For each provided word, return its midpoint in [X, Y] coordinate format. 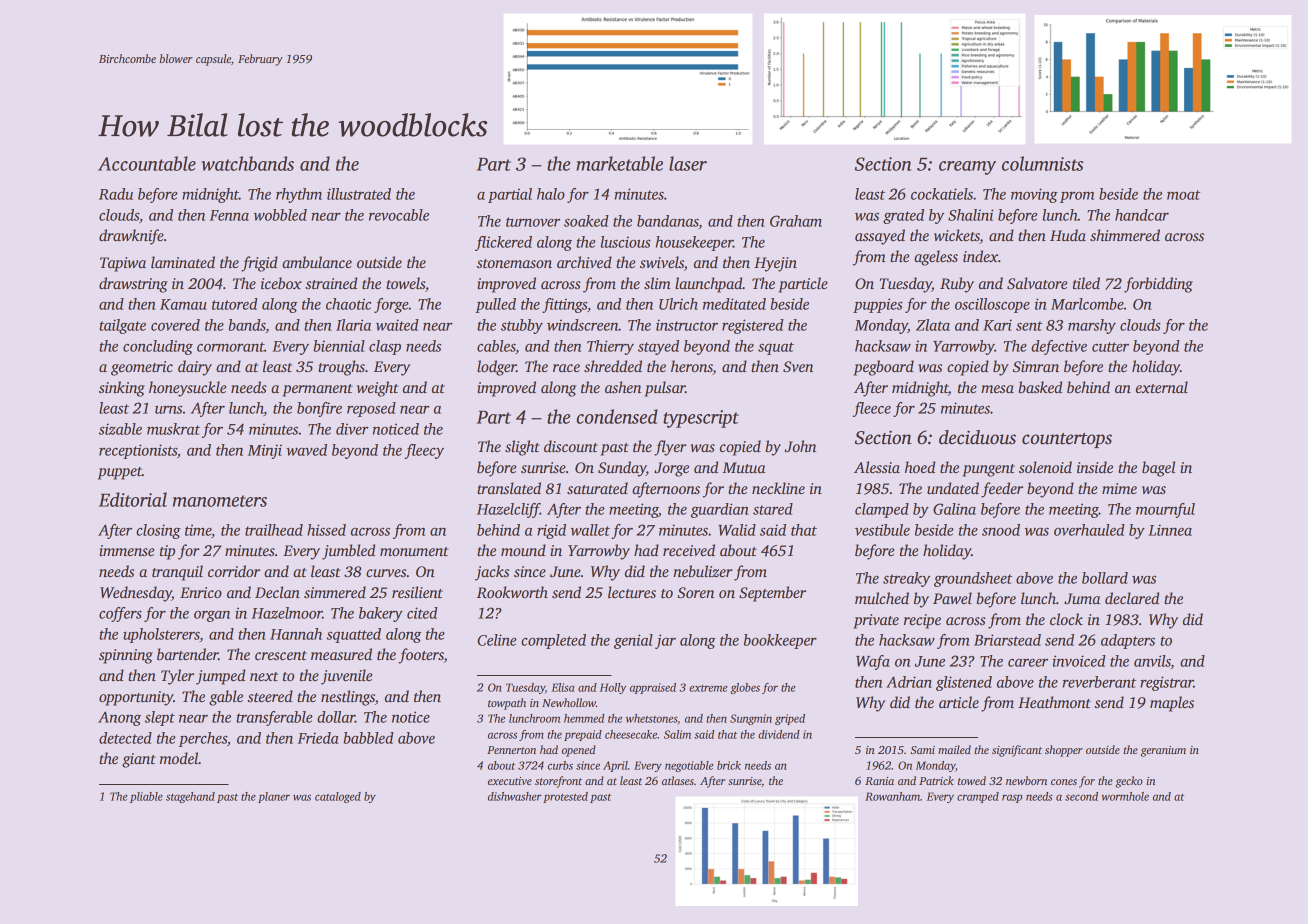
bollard [1105, 578]
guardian [719, 510]
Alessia [877, 467]
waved [306, 450]
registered [753, 326]
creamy [967, 168]
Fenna [229, 215]
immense [126, 550]
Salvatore [1037, 283]
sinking [122, 389]
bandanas [668, 221]
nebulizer [703, 571]
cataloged [338, 797]
